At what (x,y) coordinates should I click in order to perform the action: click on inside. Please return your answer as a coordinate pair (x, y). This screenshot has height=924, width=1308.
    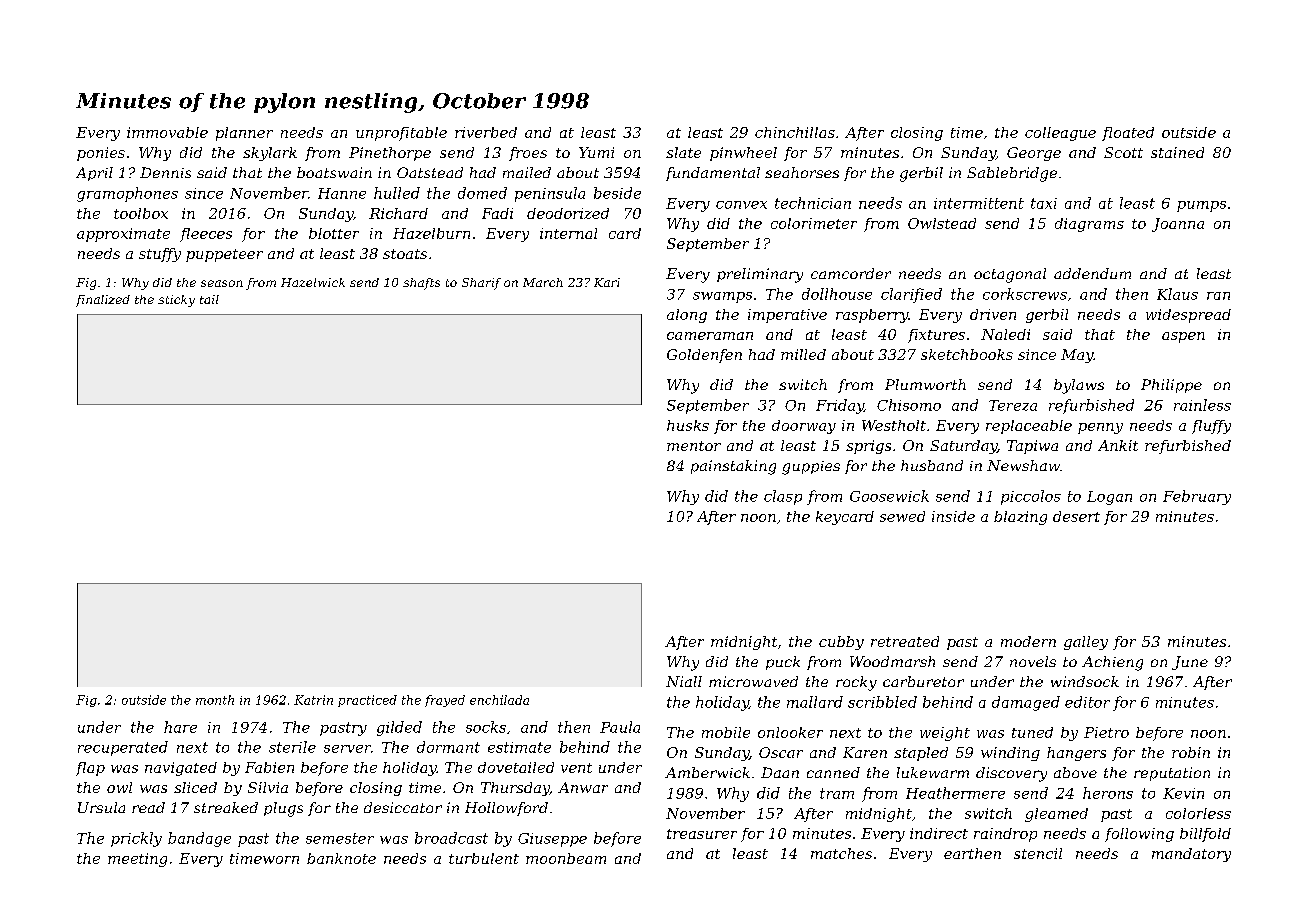
    Looking at the image, I should click on (953, 516).
